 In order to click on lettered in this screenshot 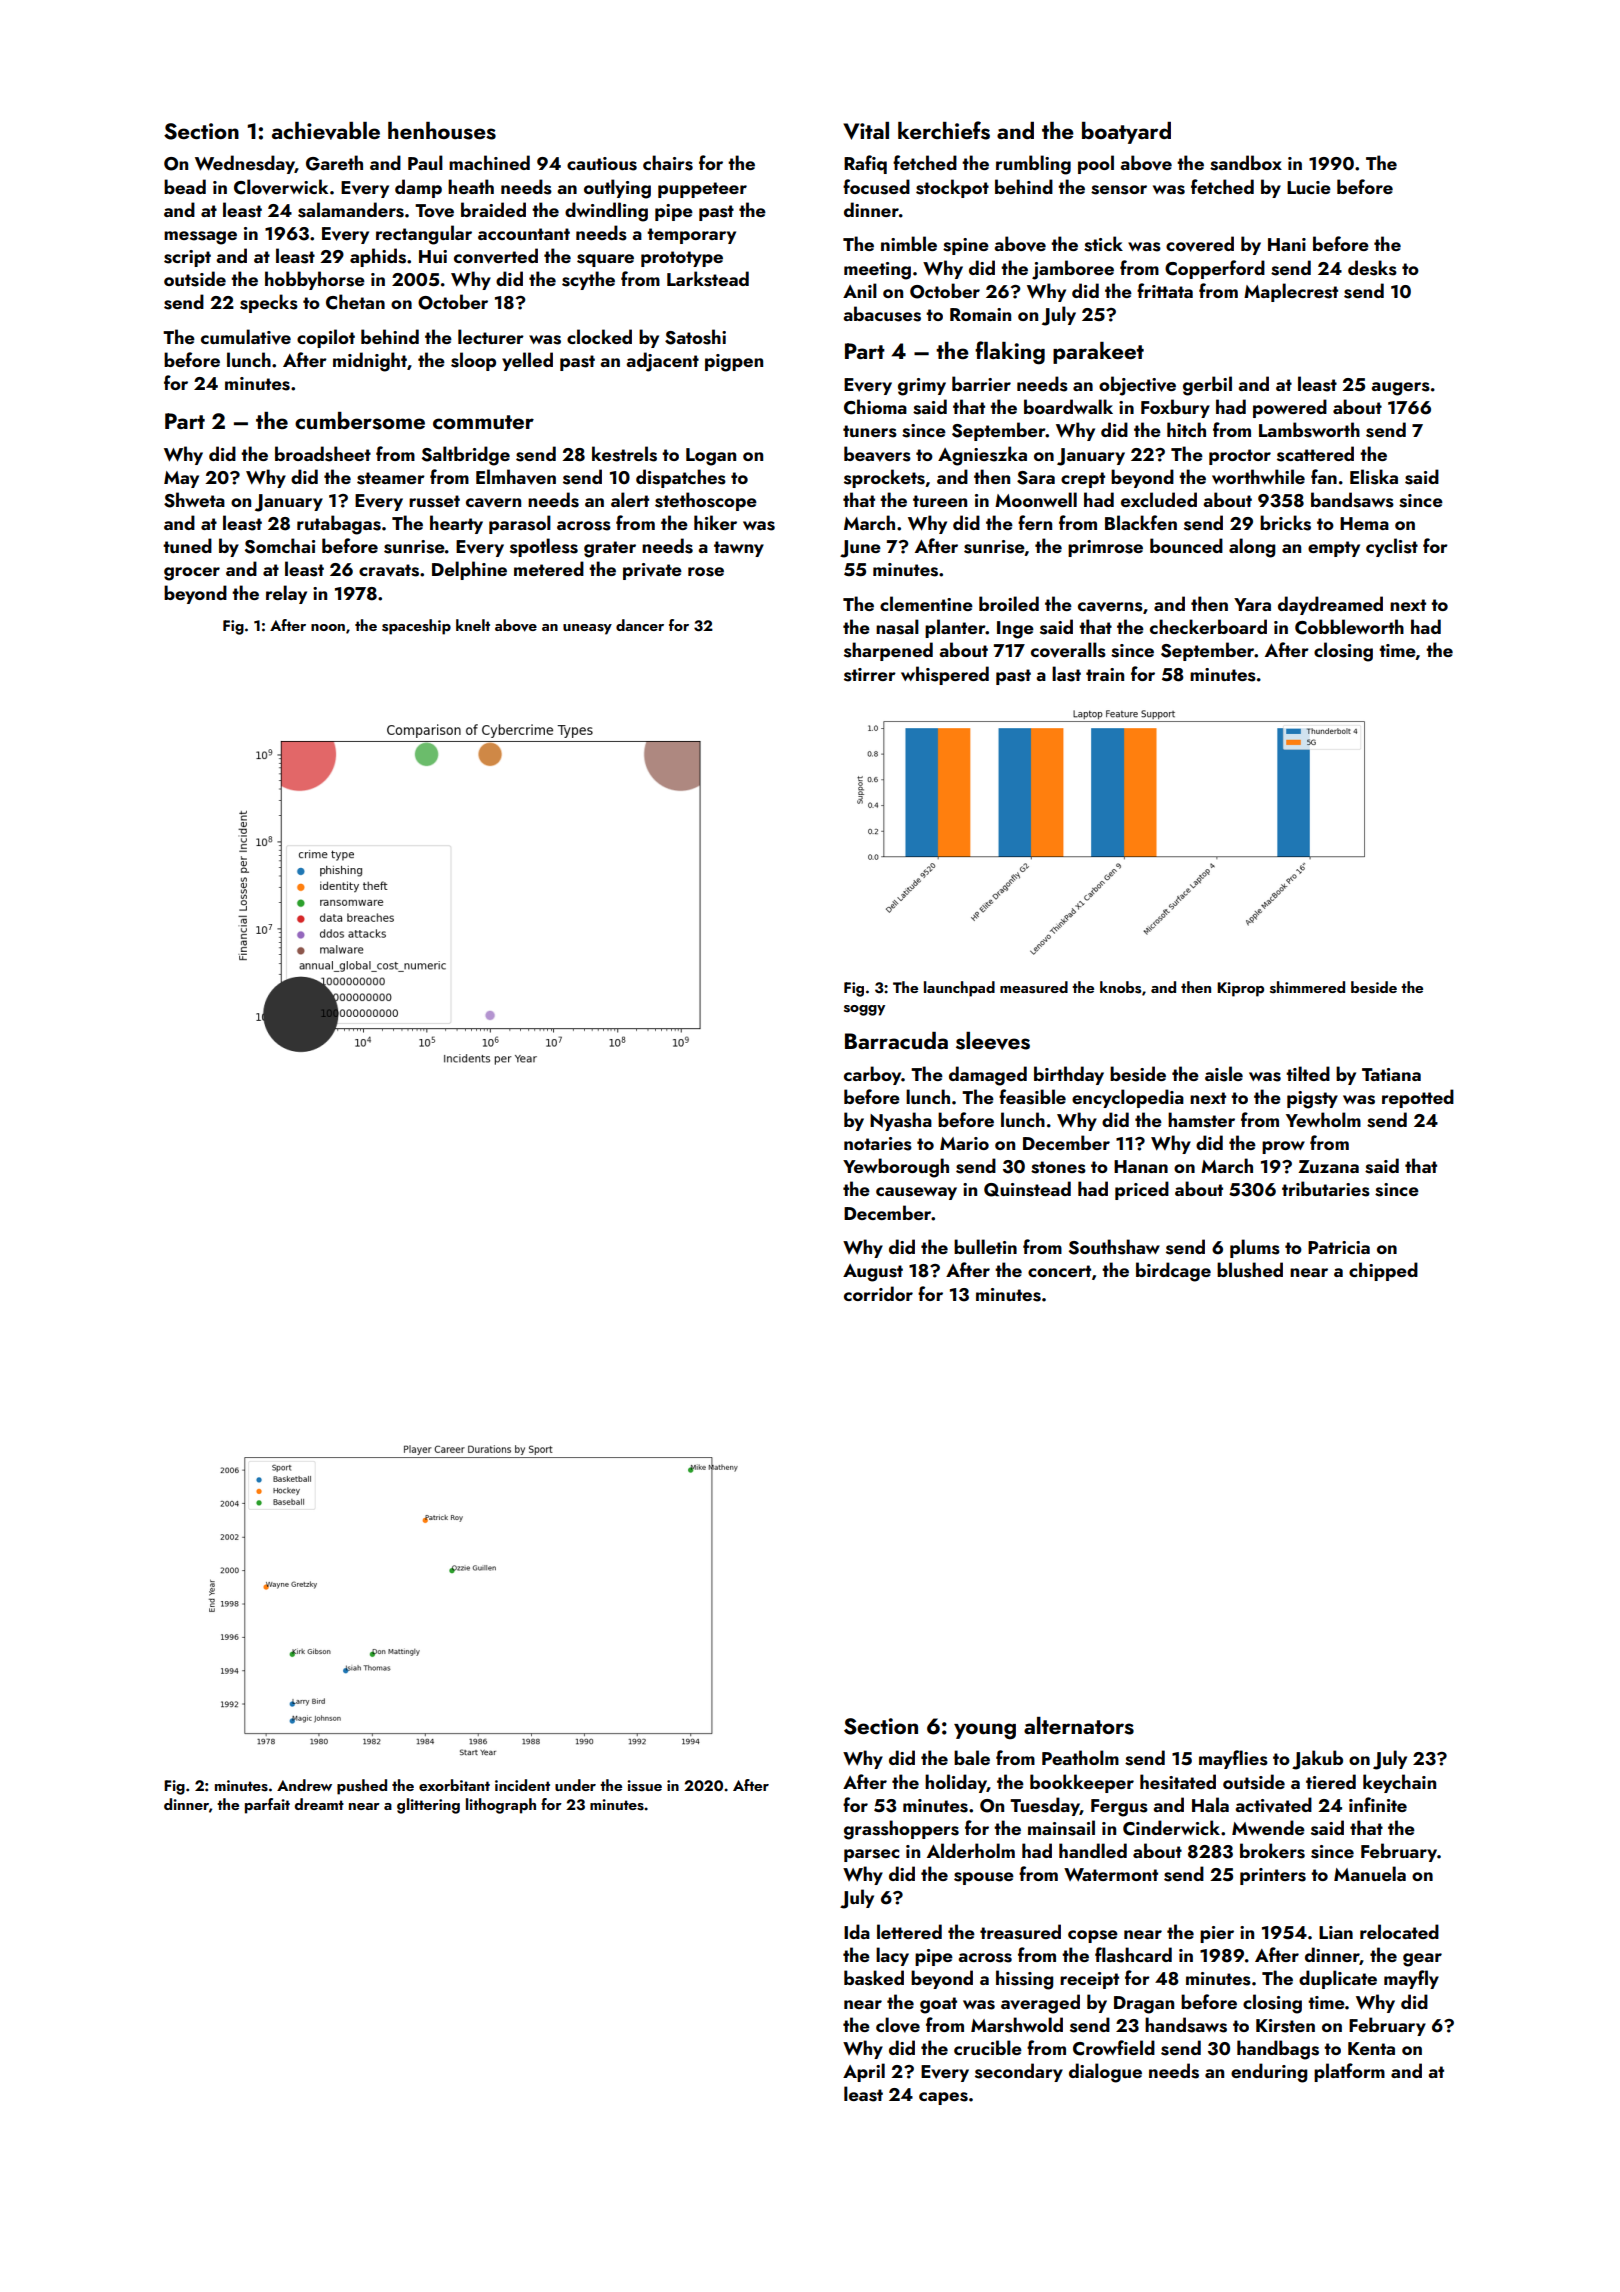, I will do `click(909, 1931)`.
